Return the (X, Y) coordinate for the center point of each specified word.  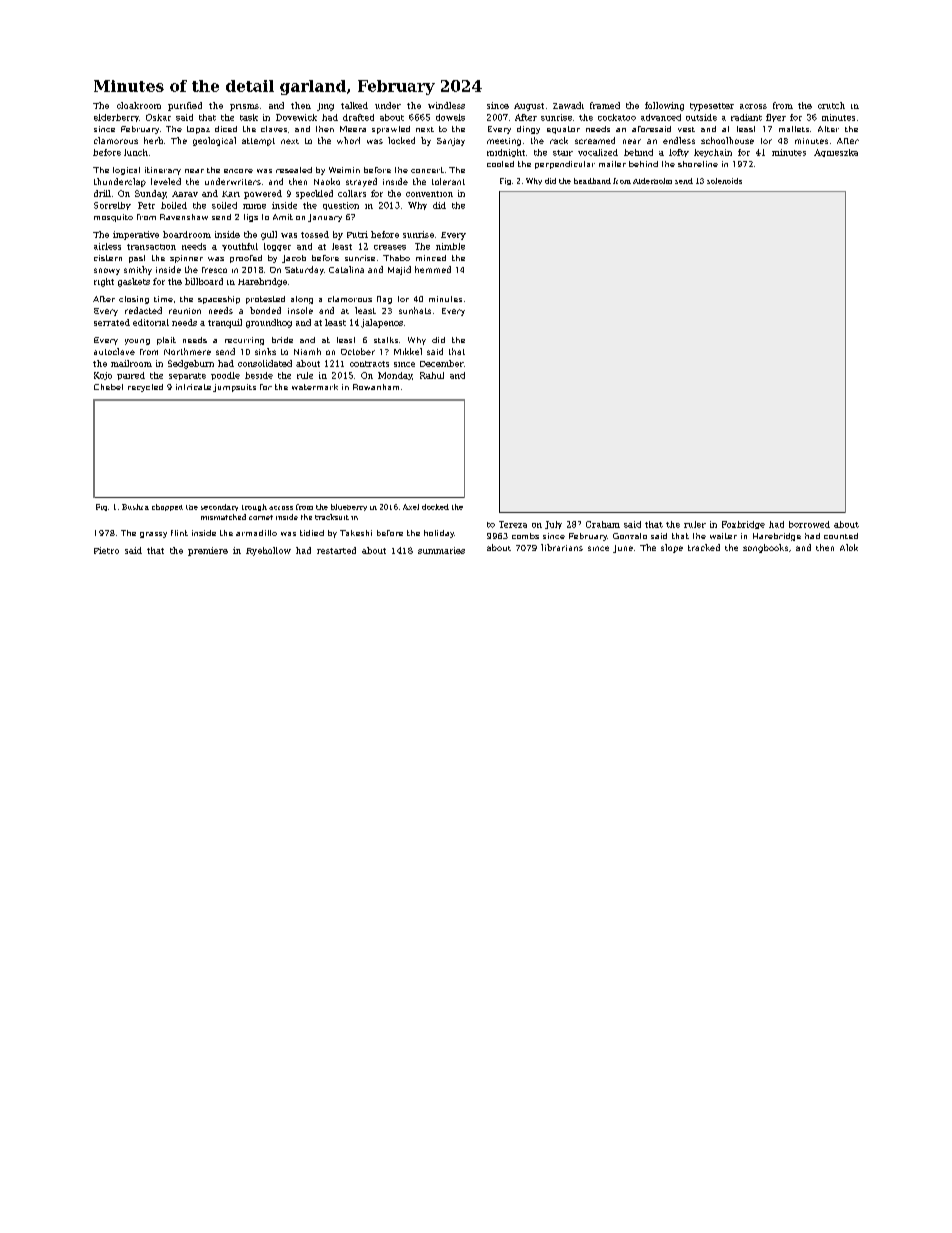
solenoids (724, 181)
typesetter (712, 107)
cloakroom (139, 105)
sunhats (415, 310)
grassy (153, 535)
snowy (107, 271)
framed (605, 105)
